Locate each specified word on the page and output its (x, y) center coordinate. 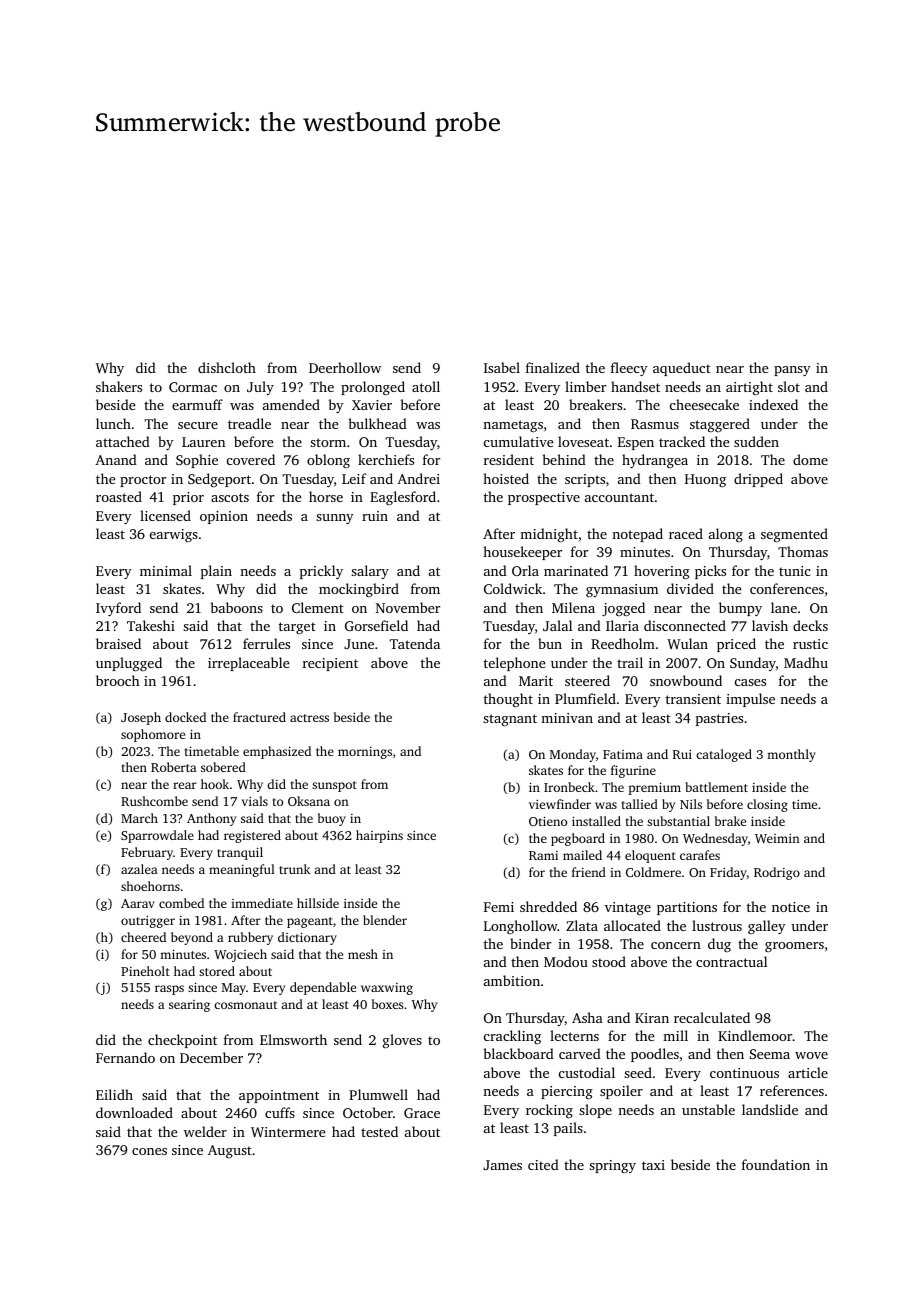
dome (810, 459)
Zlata (582, 925)
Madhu (806, 662)
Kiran (652, 1018)
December (211, 1057)
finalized (553, 367)
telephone (514, 664)
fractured (259, 717)
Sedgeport (219, 480)
